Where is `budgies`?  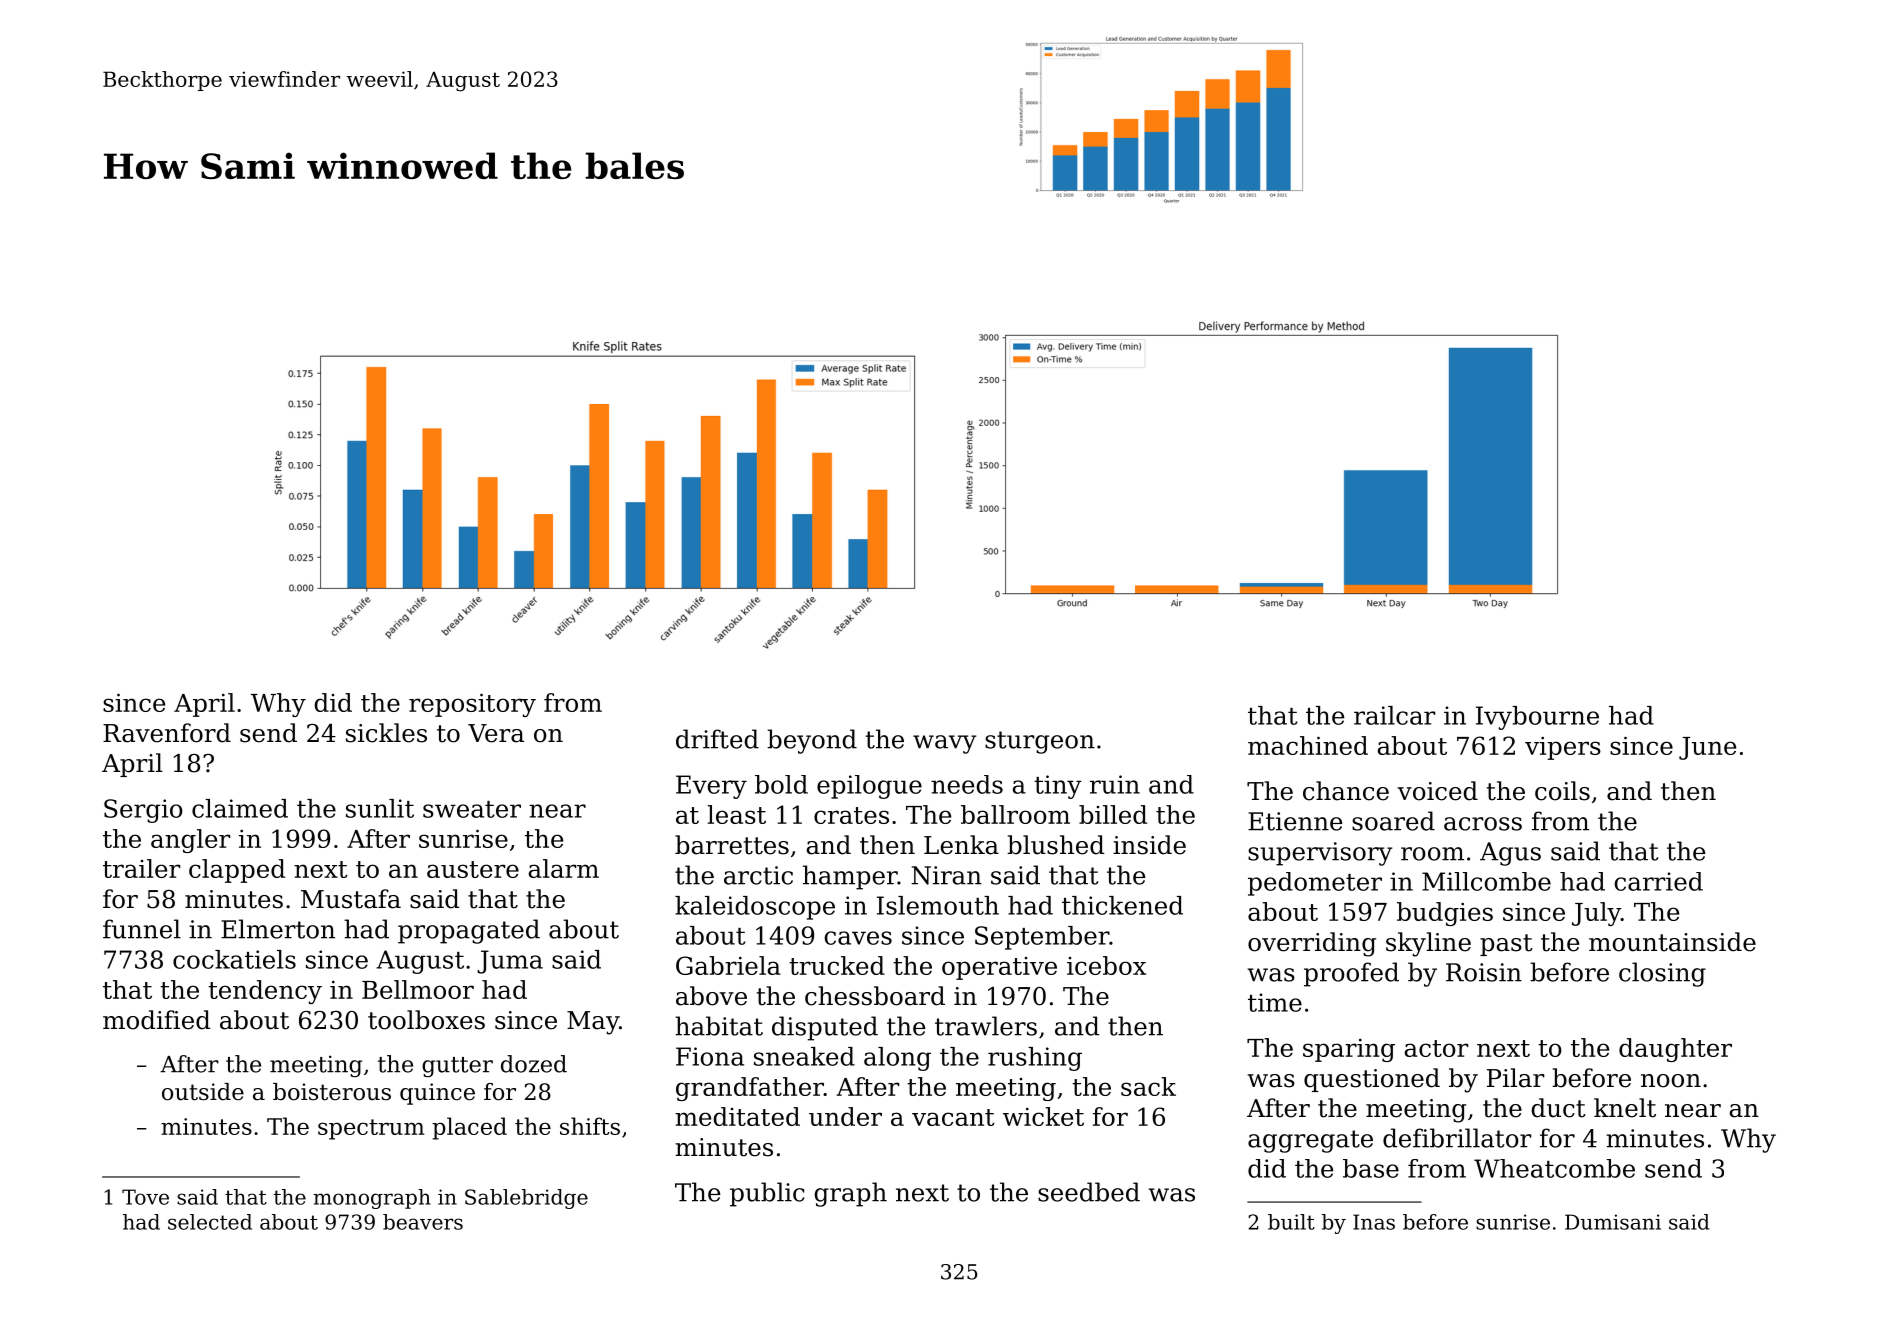 budgies is located at coordinates (1445, 914).
